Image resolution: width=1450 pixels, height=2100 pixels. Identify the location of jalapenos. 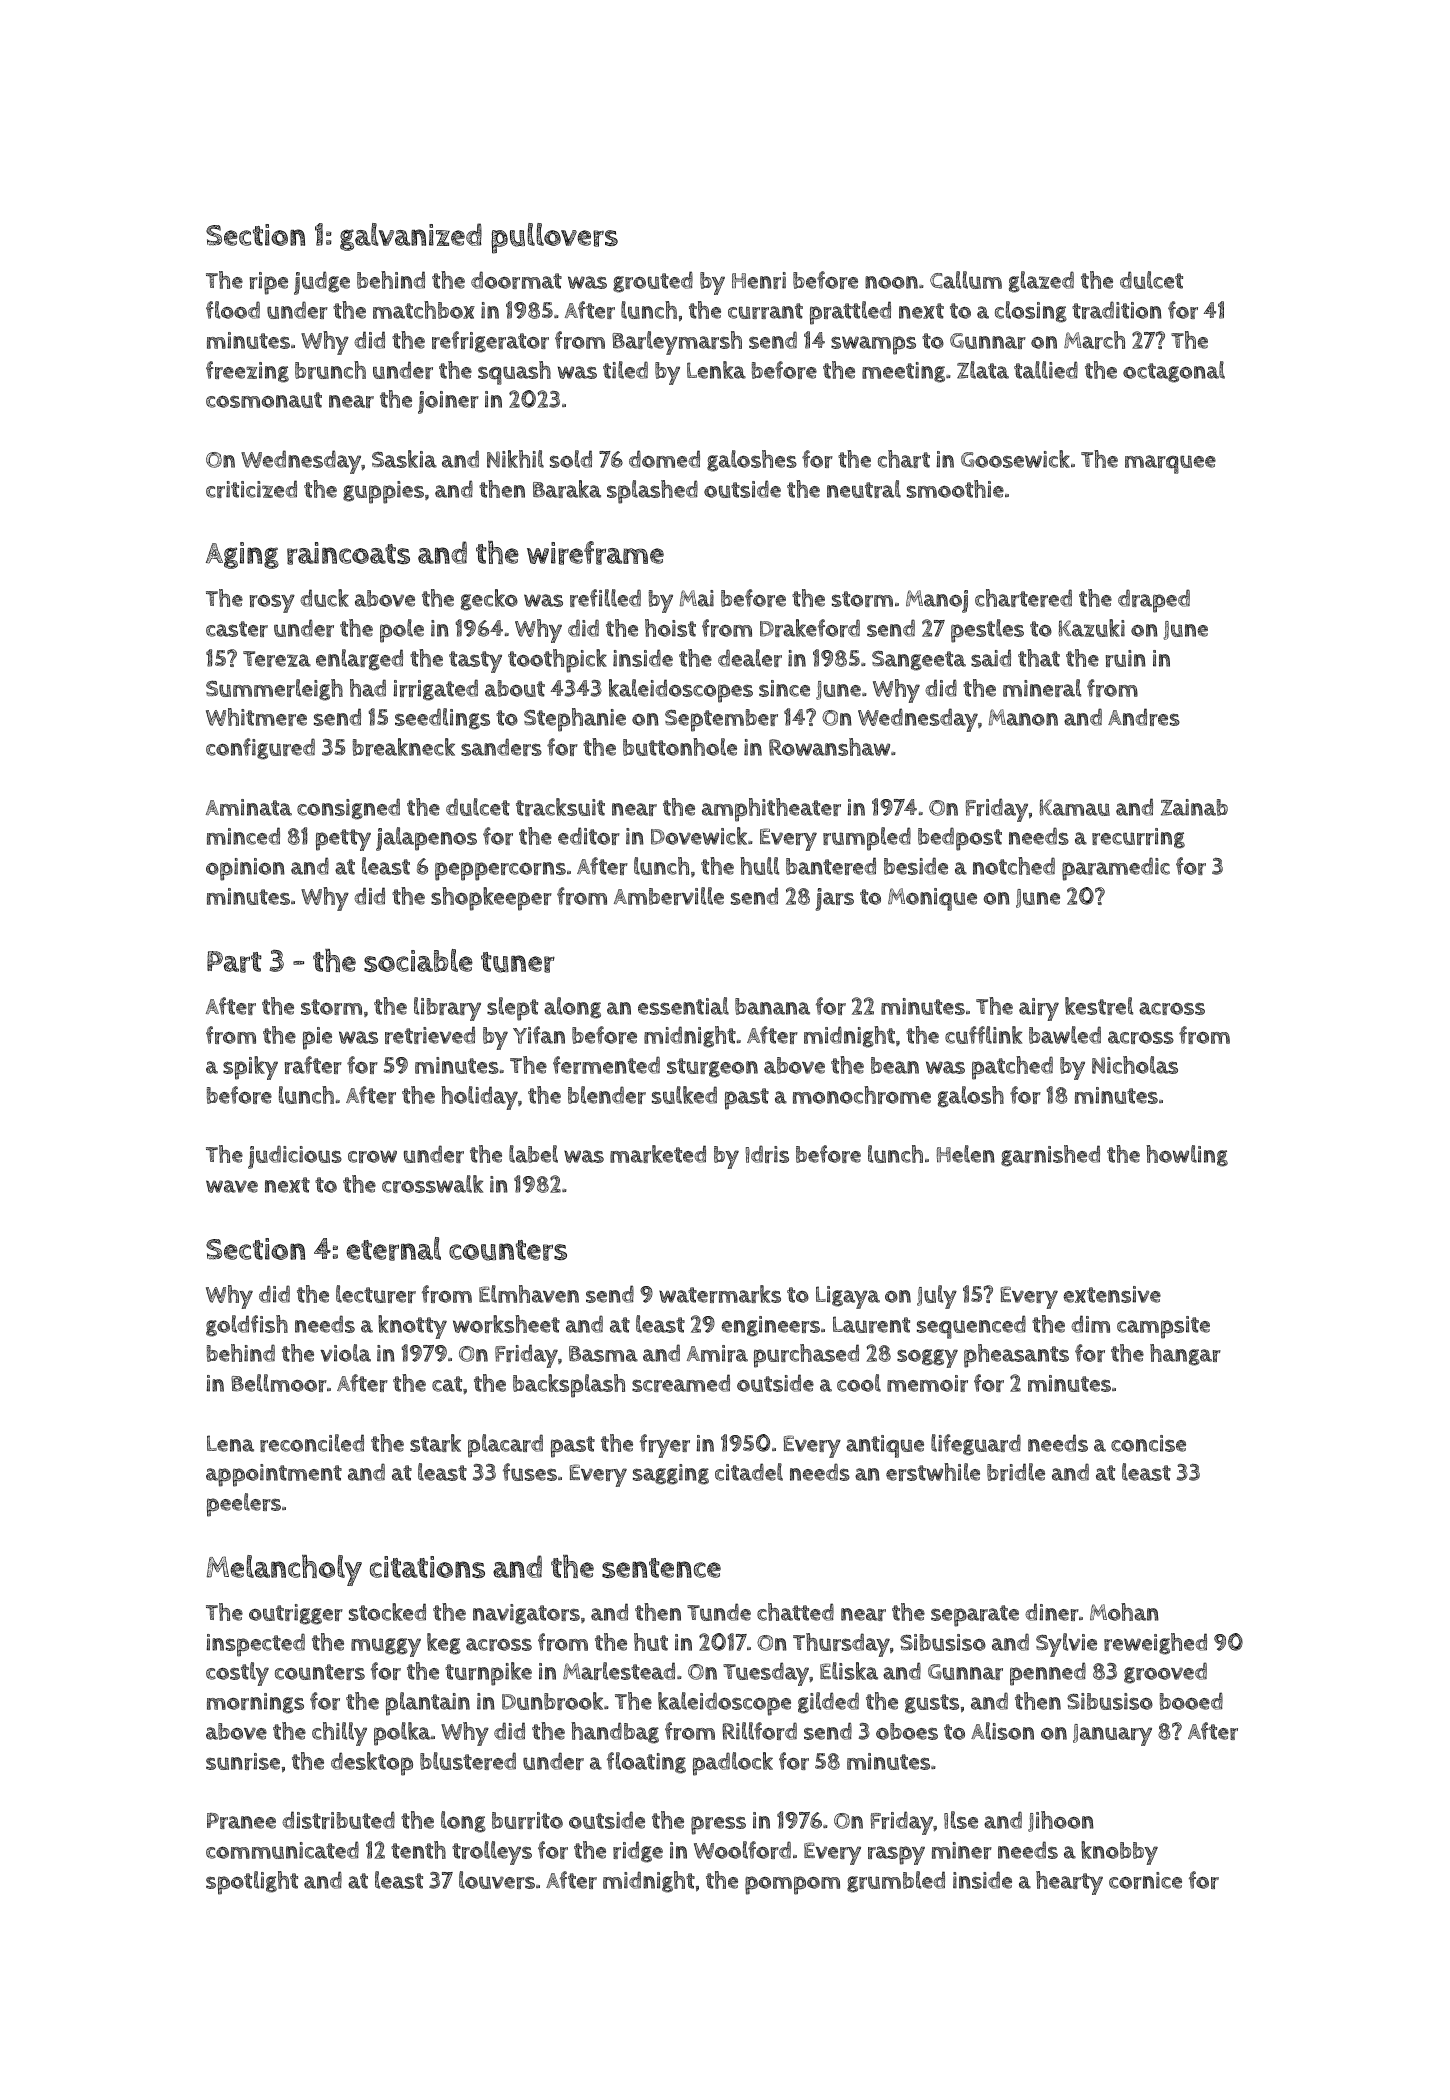
(426, 839).
